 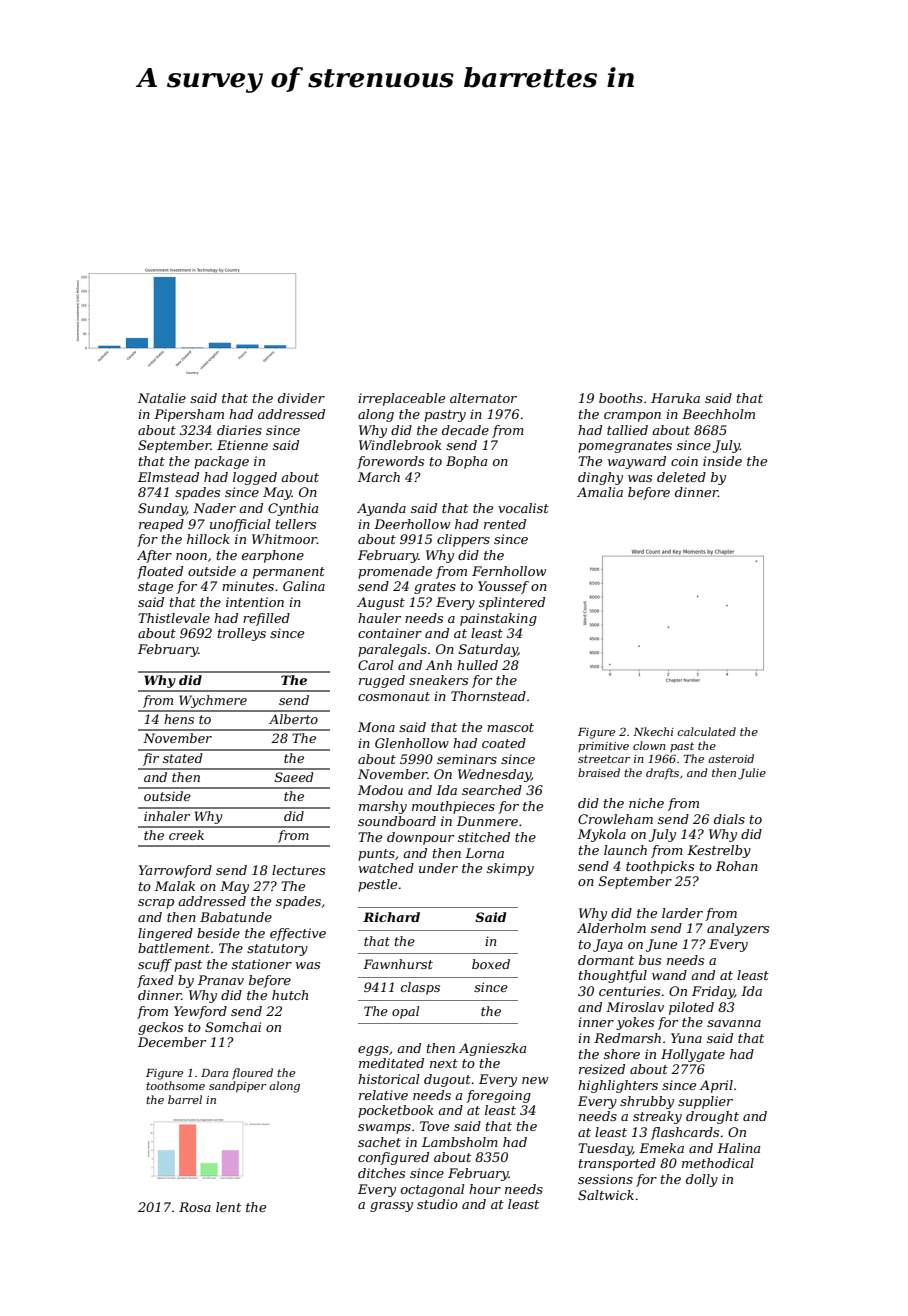 What do you see at coordinates (523, 508) in the screenshot?
I see `vocalist` at bounding box center [523, 508].
